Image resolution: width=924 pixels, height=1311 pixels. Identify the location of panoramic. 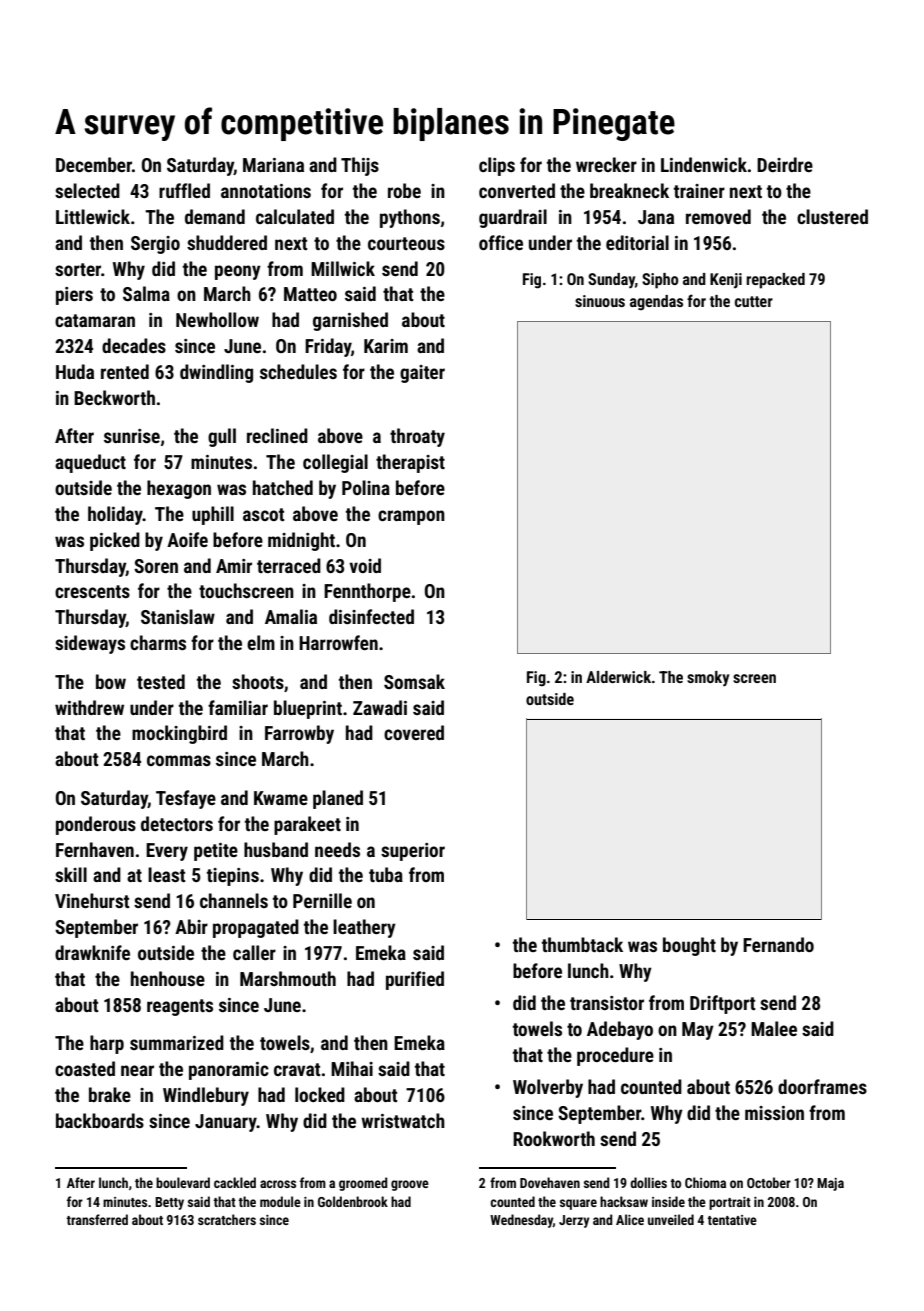
(229, 1071).
